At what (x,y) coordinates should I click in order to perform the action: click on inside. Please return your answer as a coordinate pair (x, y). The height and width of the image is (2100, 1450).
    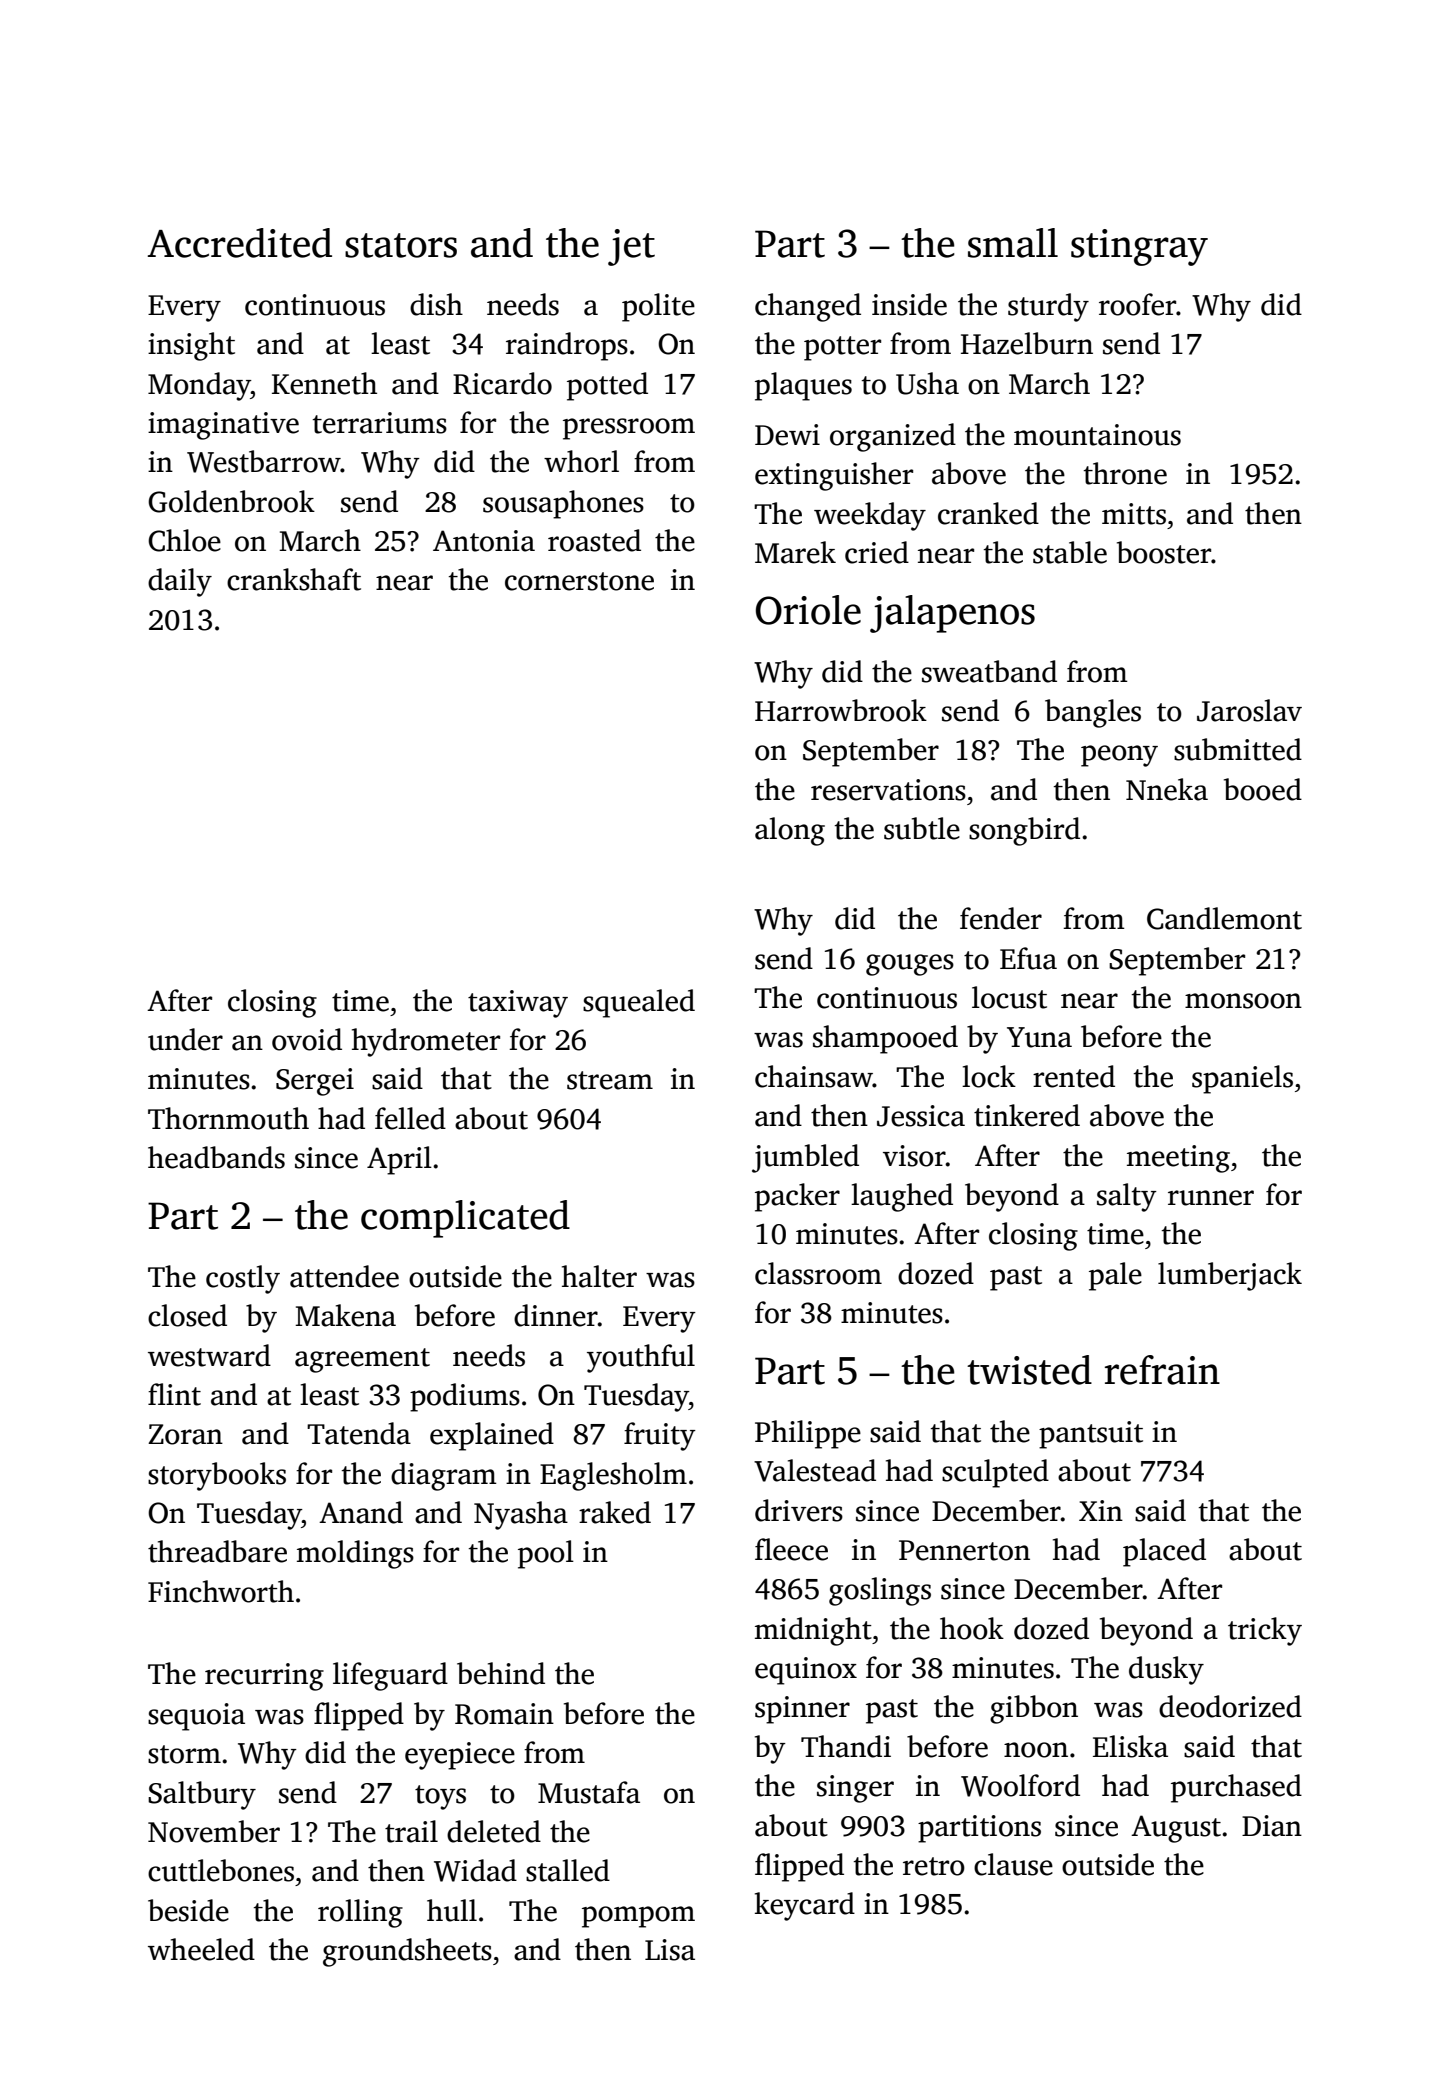
    Looking at the image, I should click on (909, 304).
